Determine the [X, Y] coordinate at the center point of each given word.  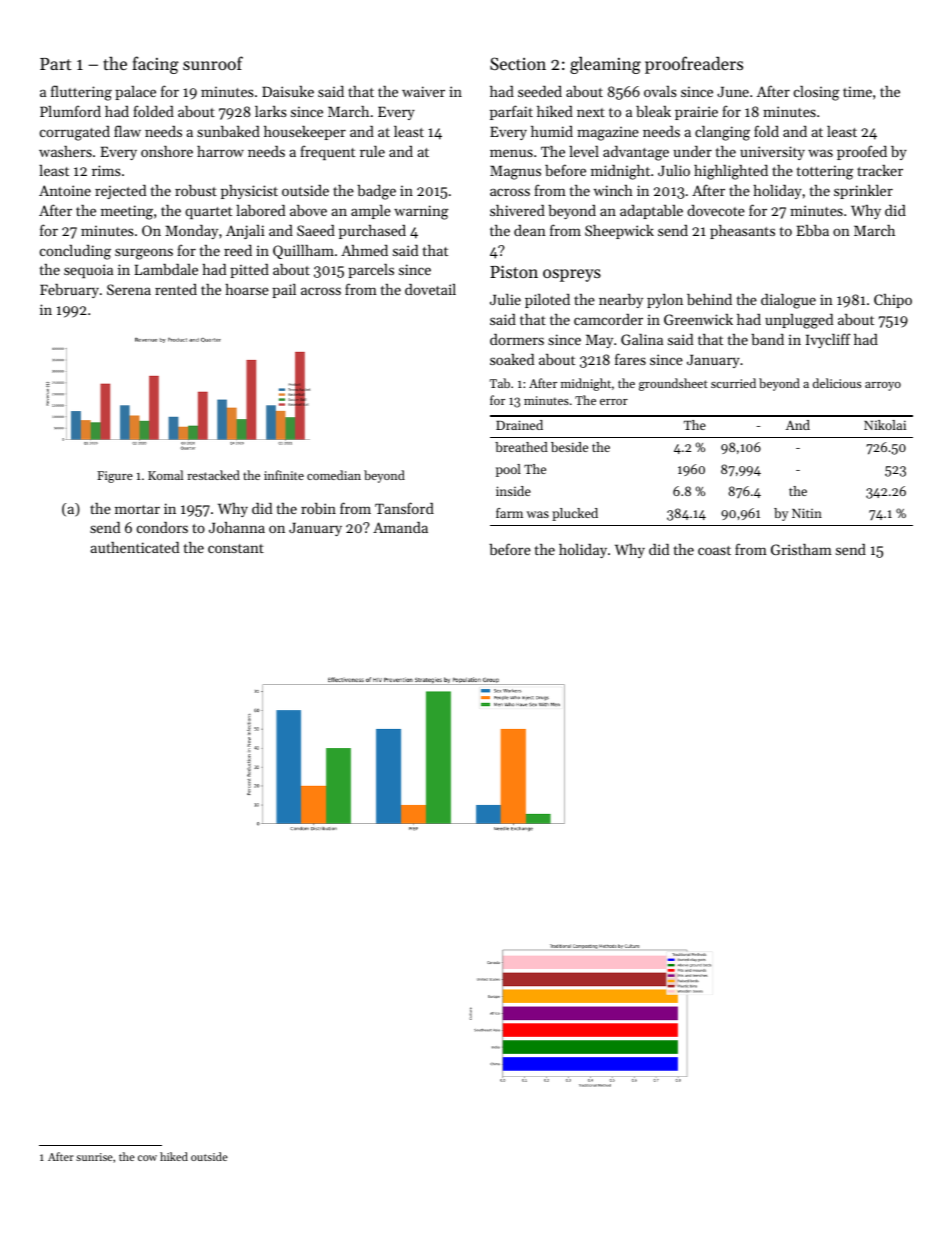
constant [236, 548]
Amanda [400, 527]
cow [147, 1158]
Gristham [801, 549]
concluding [75, 252]
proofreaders [694, 65]
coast [714, 550]
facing [155, 65]
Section [518, 63]
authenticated [134, 547]
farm [509, 513]
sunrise [94, 1157]
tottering [825, 172]
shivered [517, 210]
